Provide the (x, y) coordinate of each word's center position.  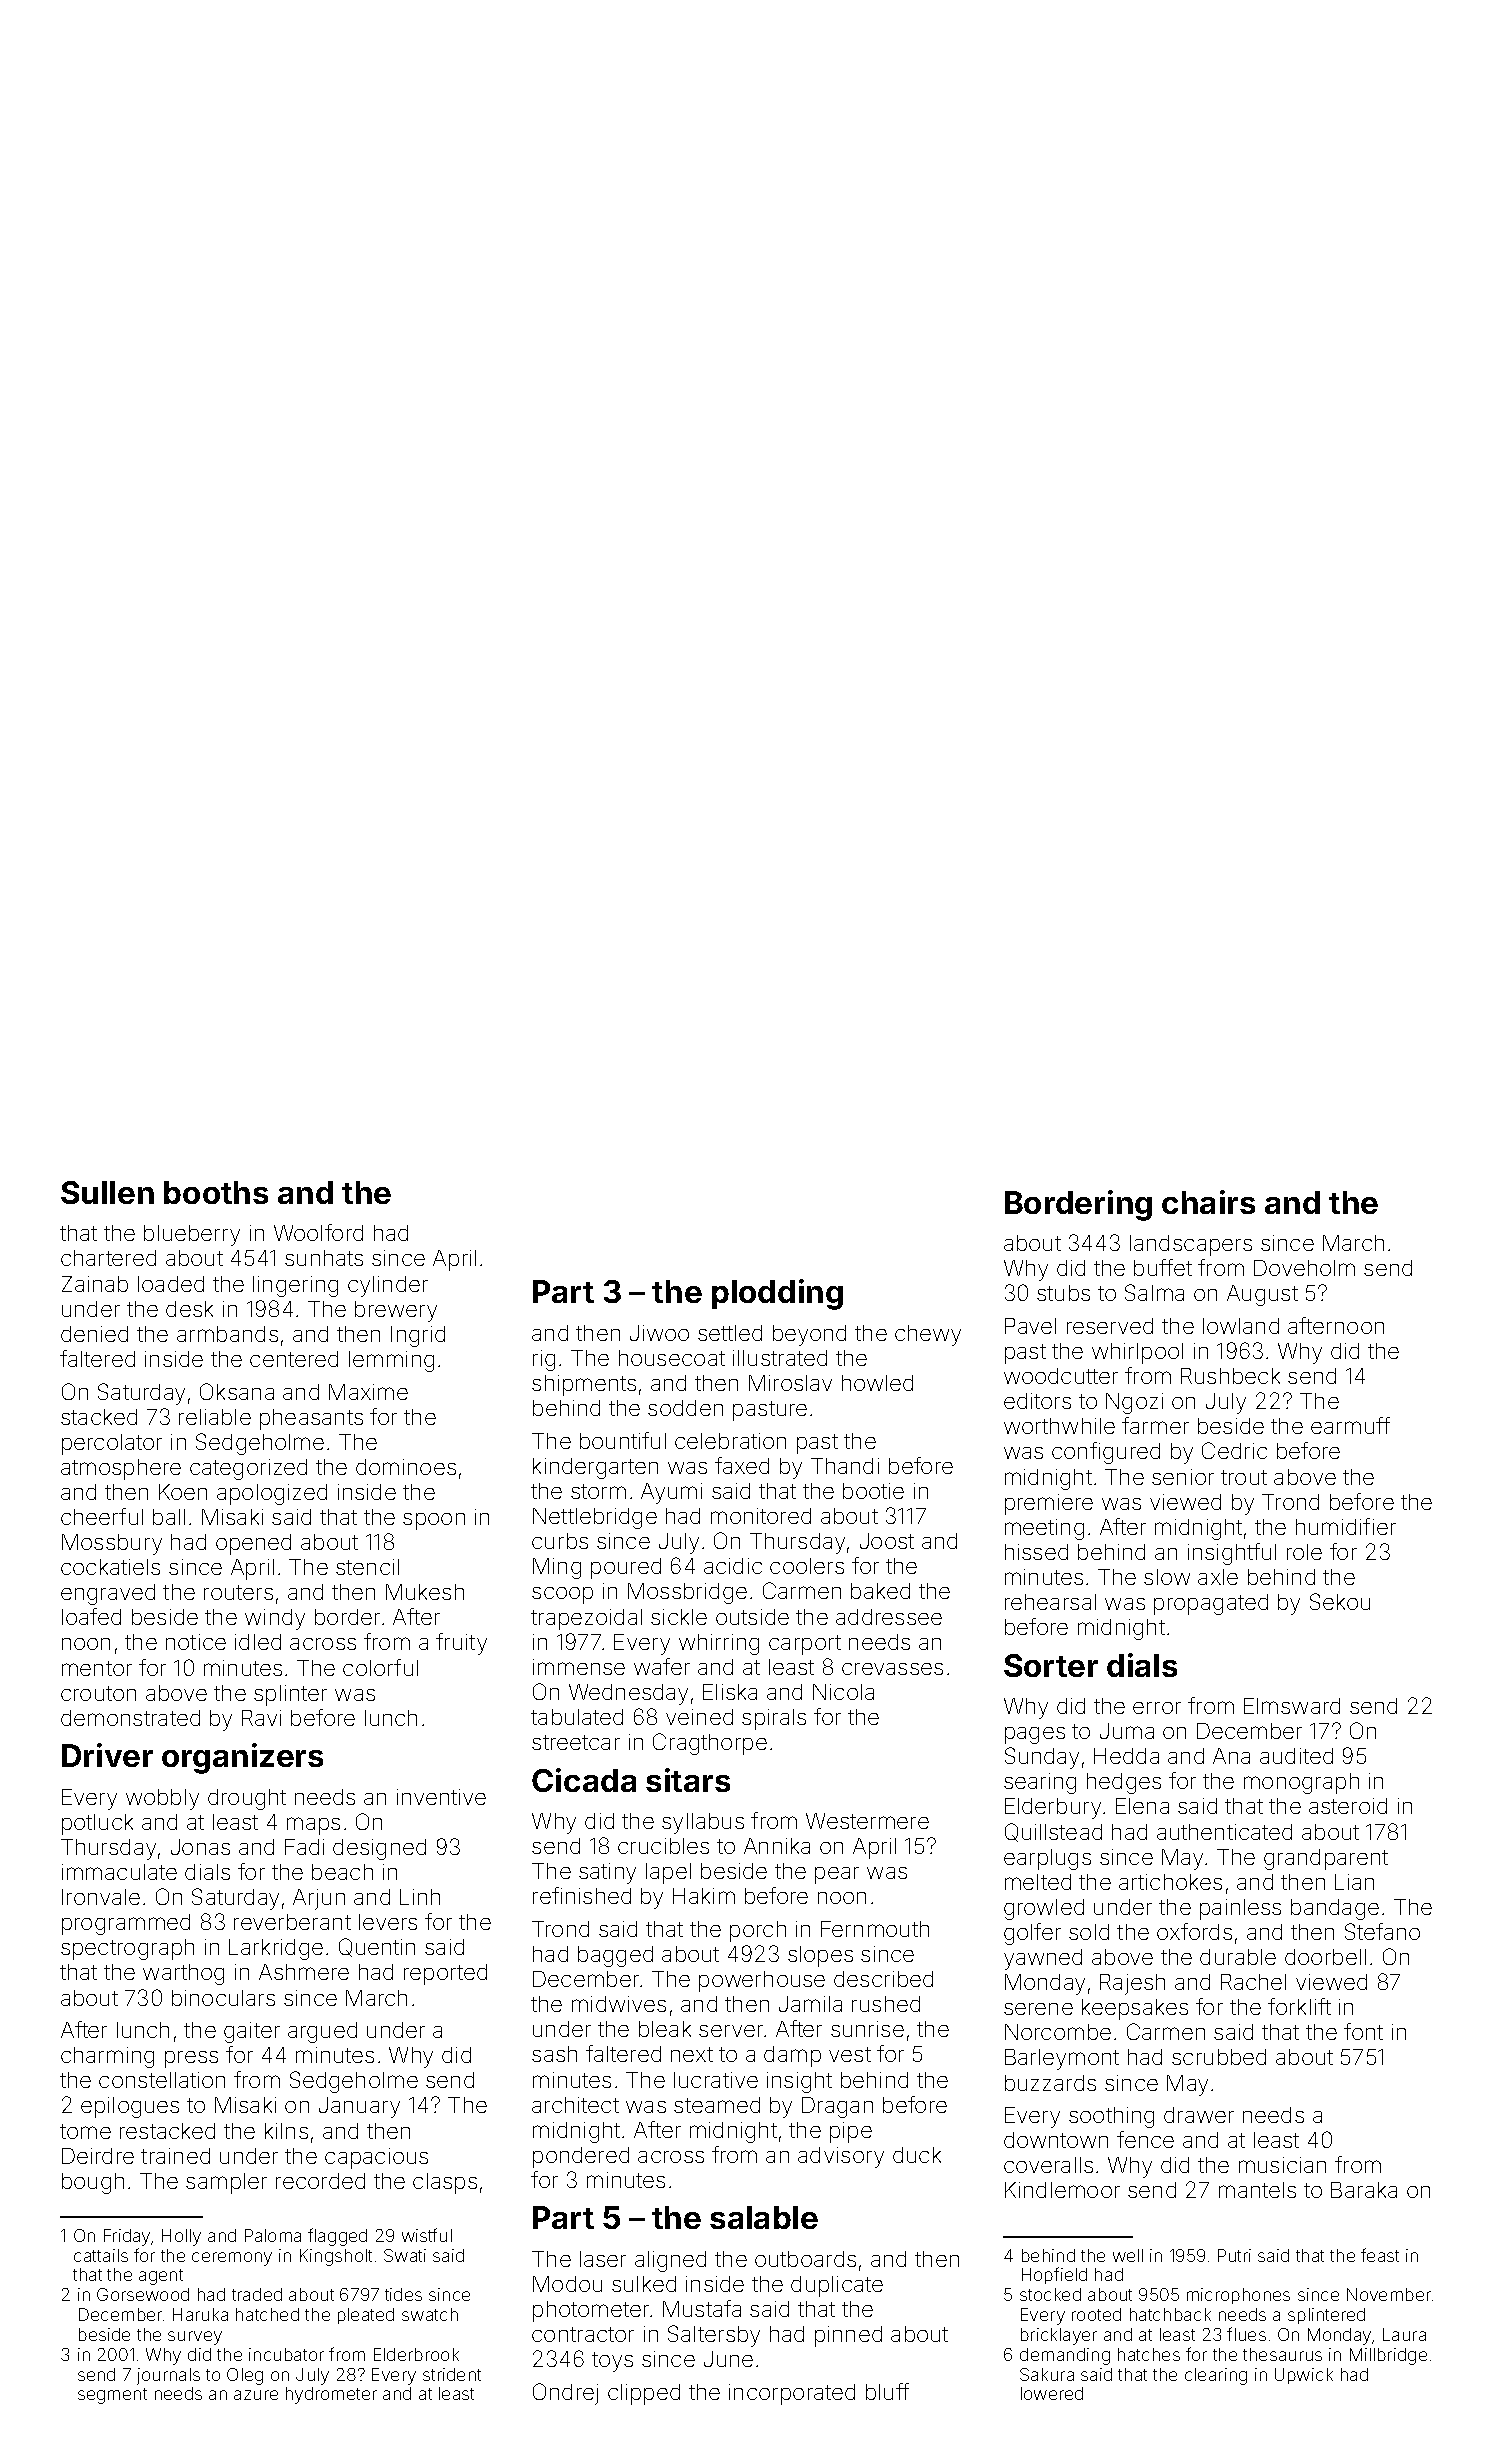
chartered (108, 1258)
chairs (1208, 1202)
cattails (101, 2255)
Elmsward (1292, 1706)
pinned (848, 2336)
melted (1038, 1882)
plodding (777, 1294)
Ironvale (101, 1897)
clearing (1216, 2376)
